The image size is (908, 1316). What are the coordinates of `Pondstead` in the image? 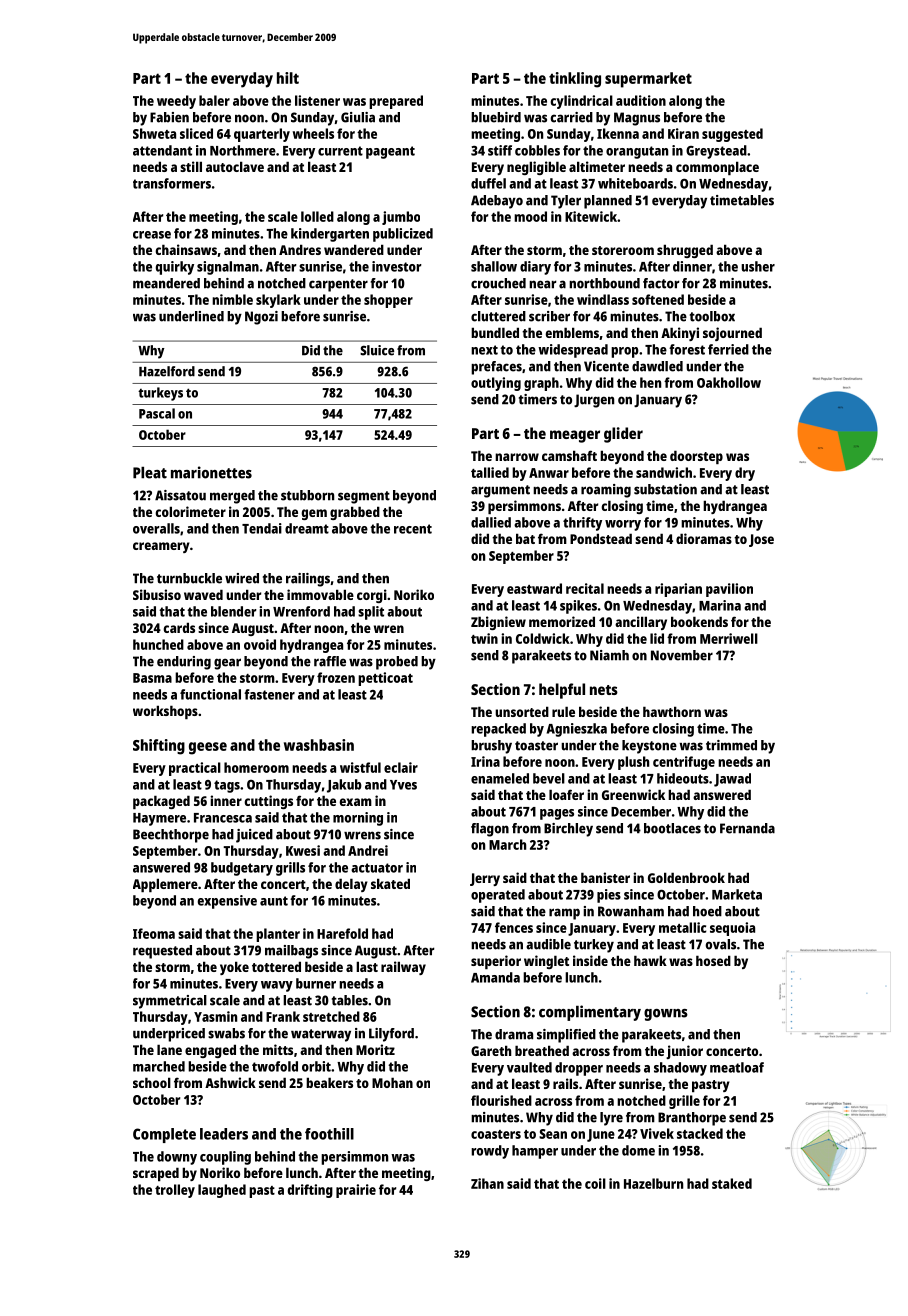 It's located at (601, 538).
